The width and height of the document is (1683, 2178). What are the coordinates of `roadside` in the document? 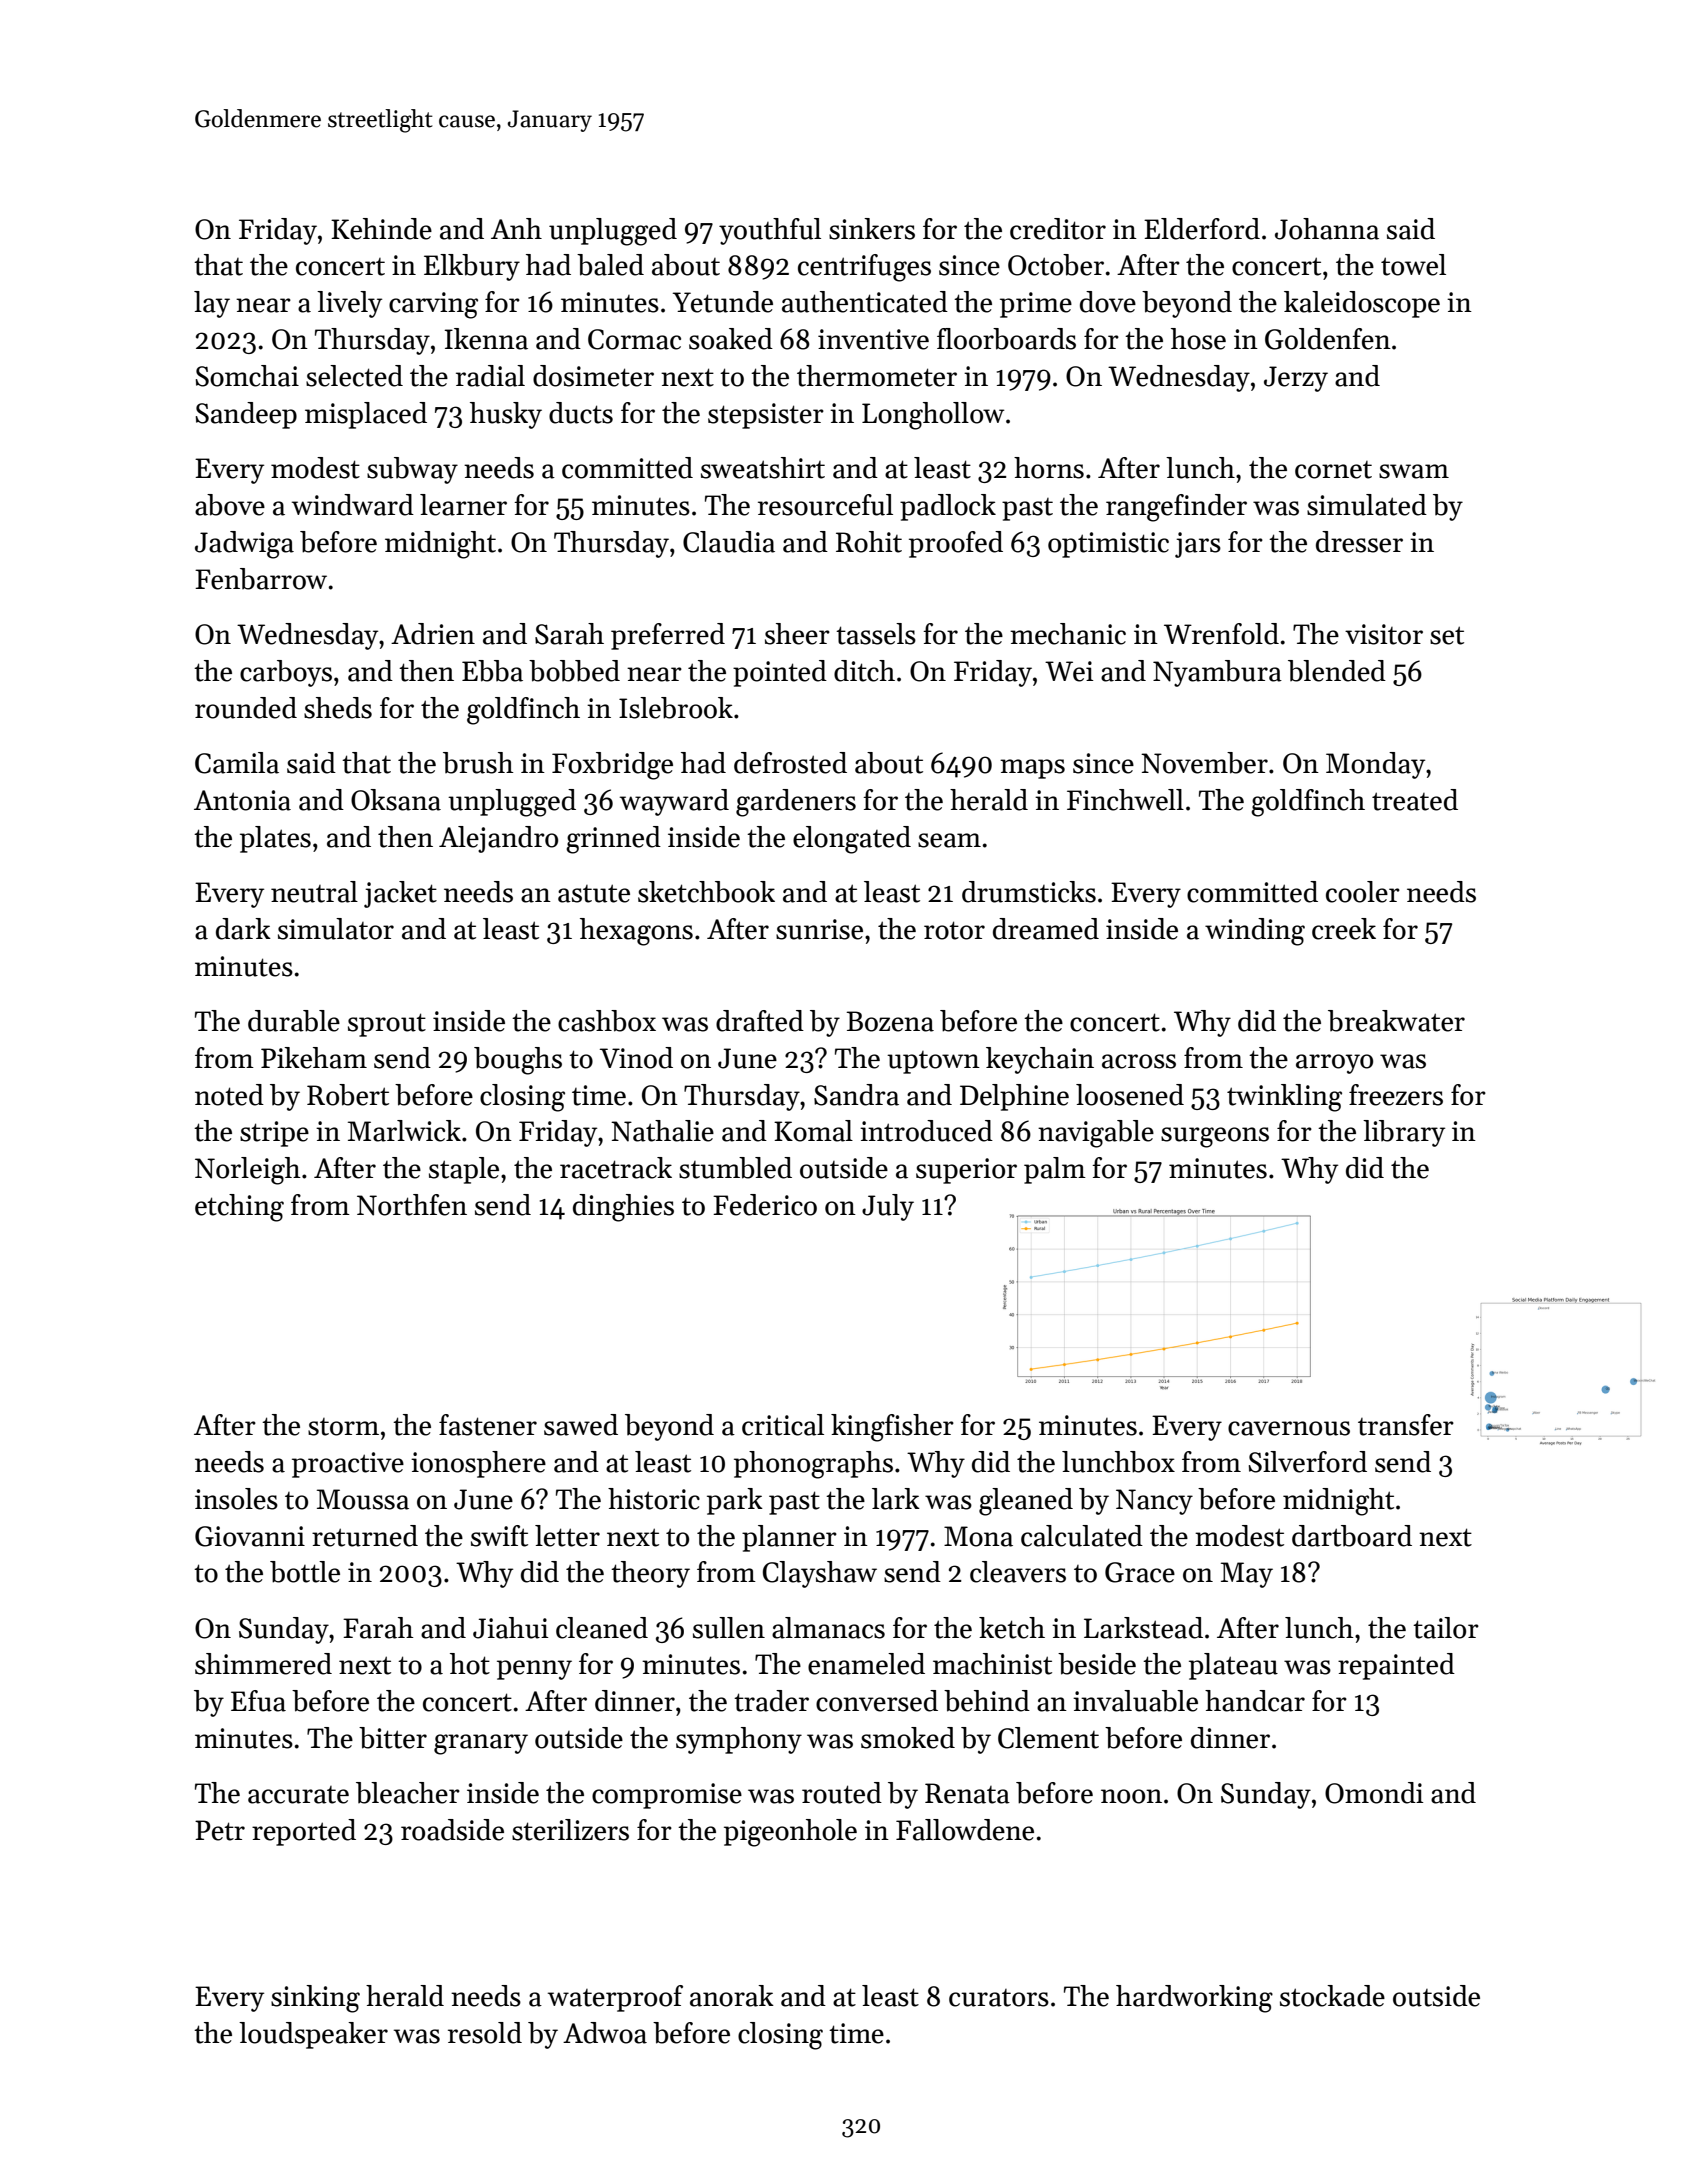 It's located at (452, 1830).
